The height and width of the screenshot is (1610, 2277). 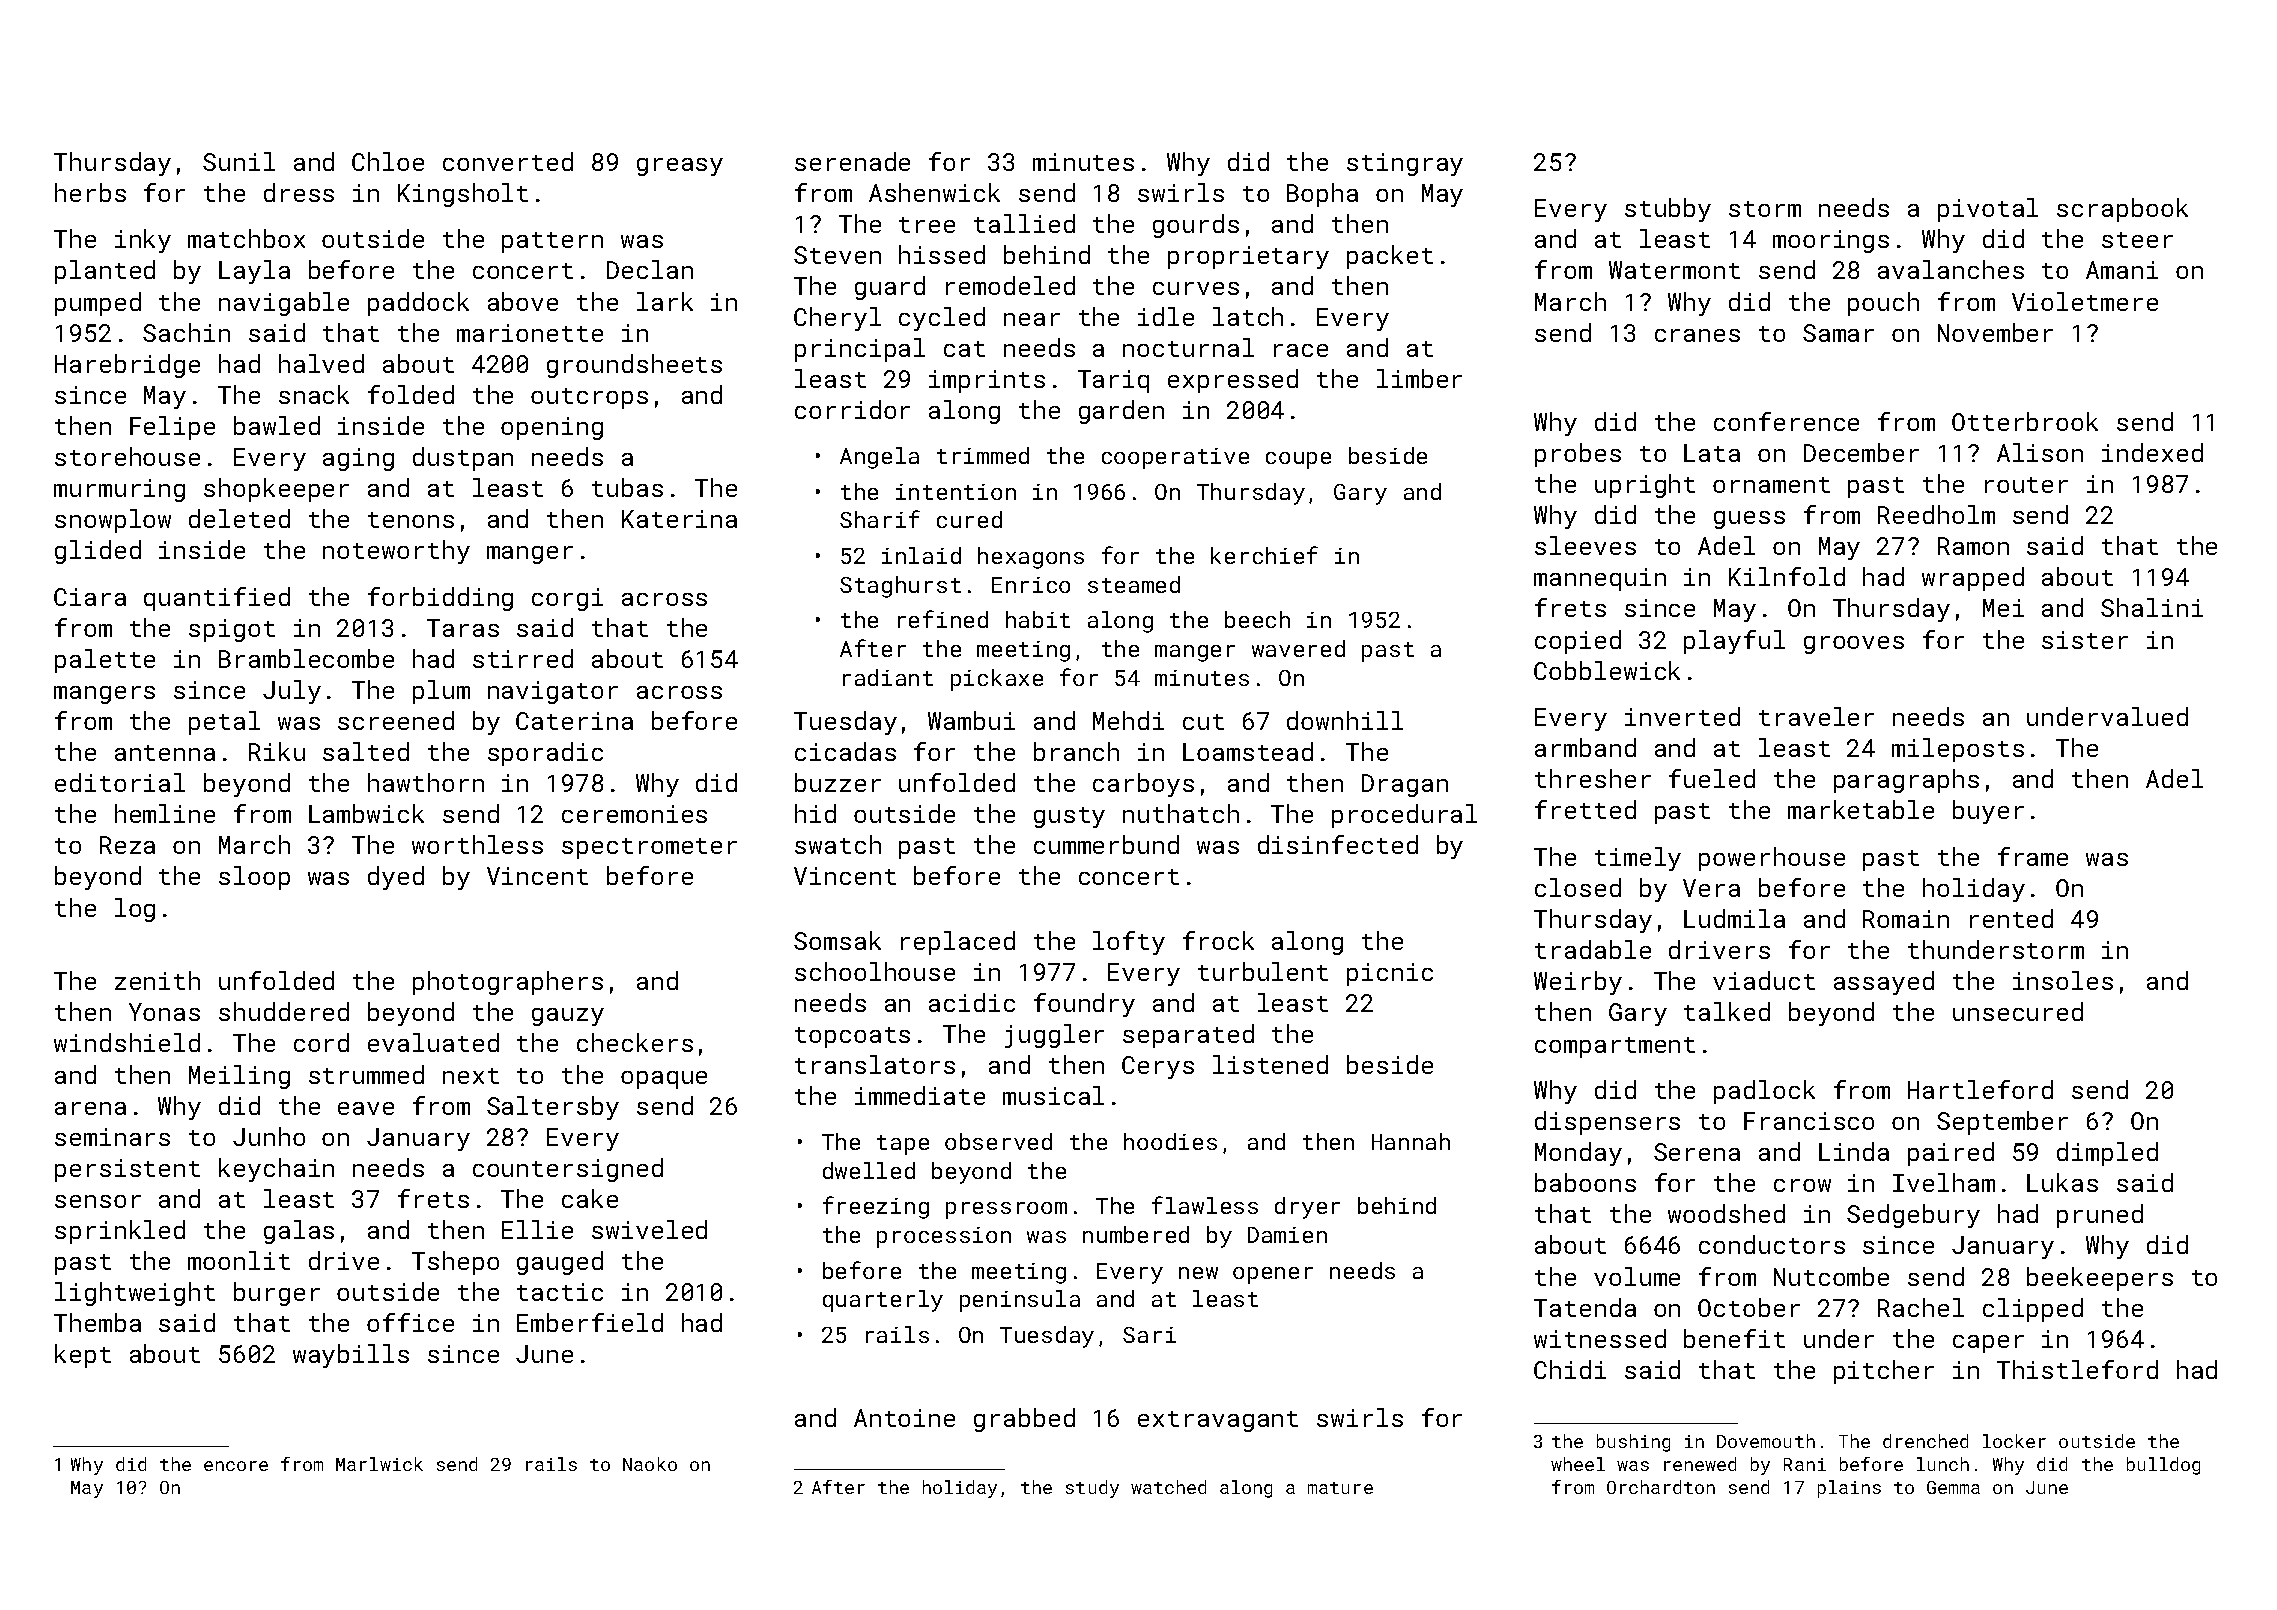 I want to click on study, so click(x=1092, y=1489).
